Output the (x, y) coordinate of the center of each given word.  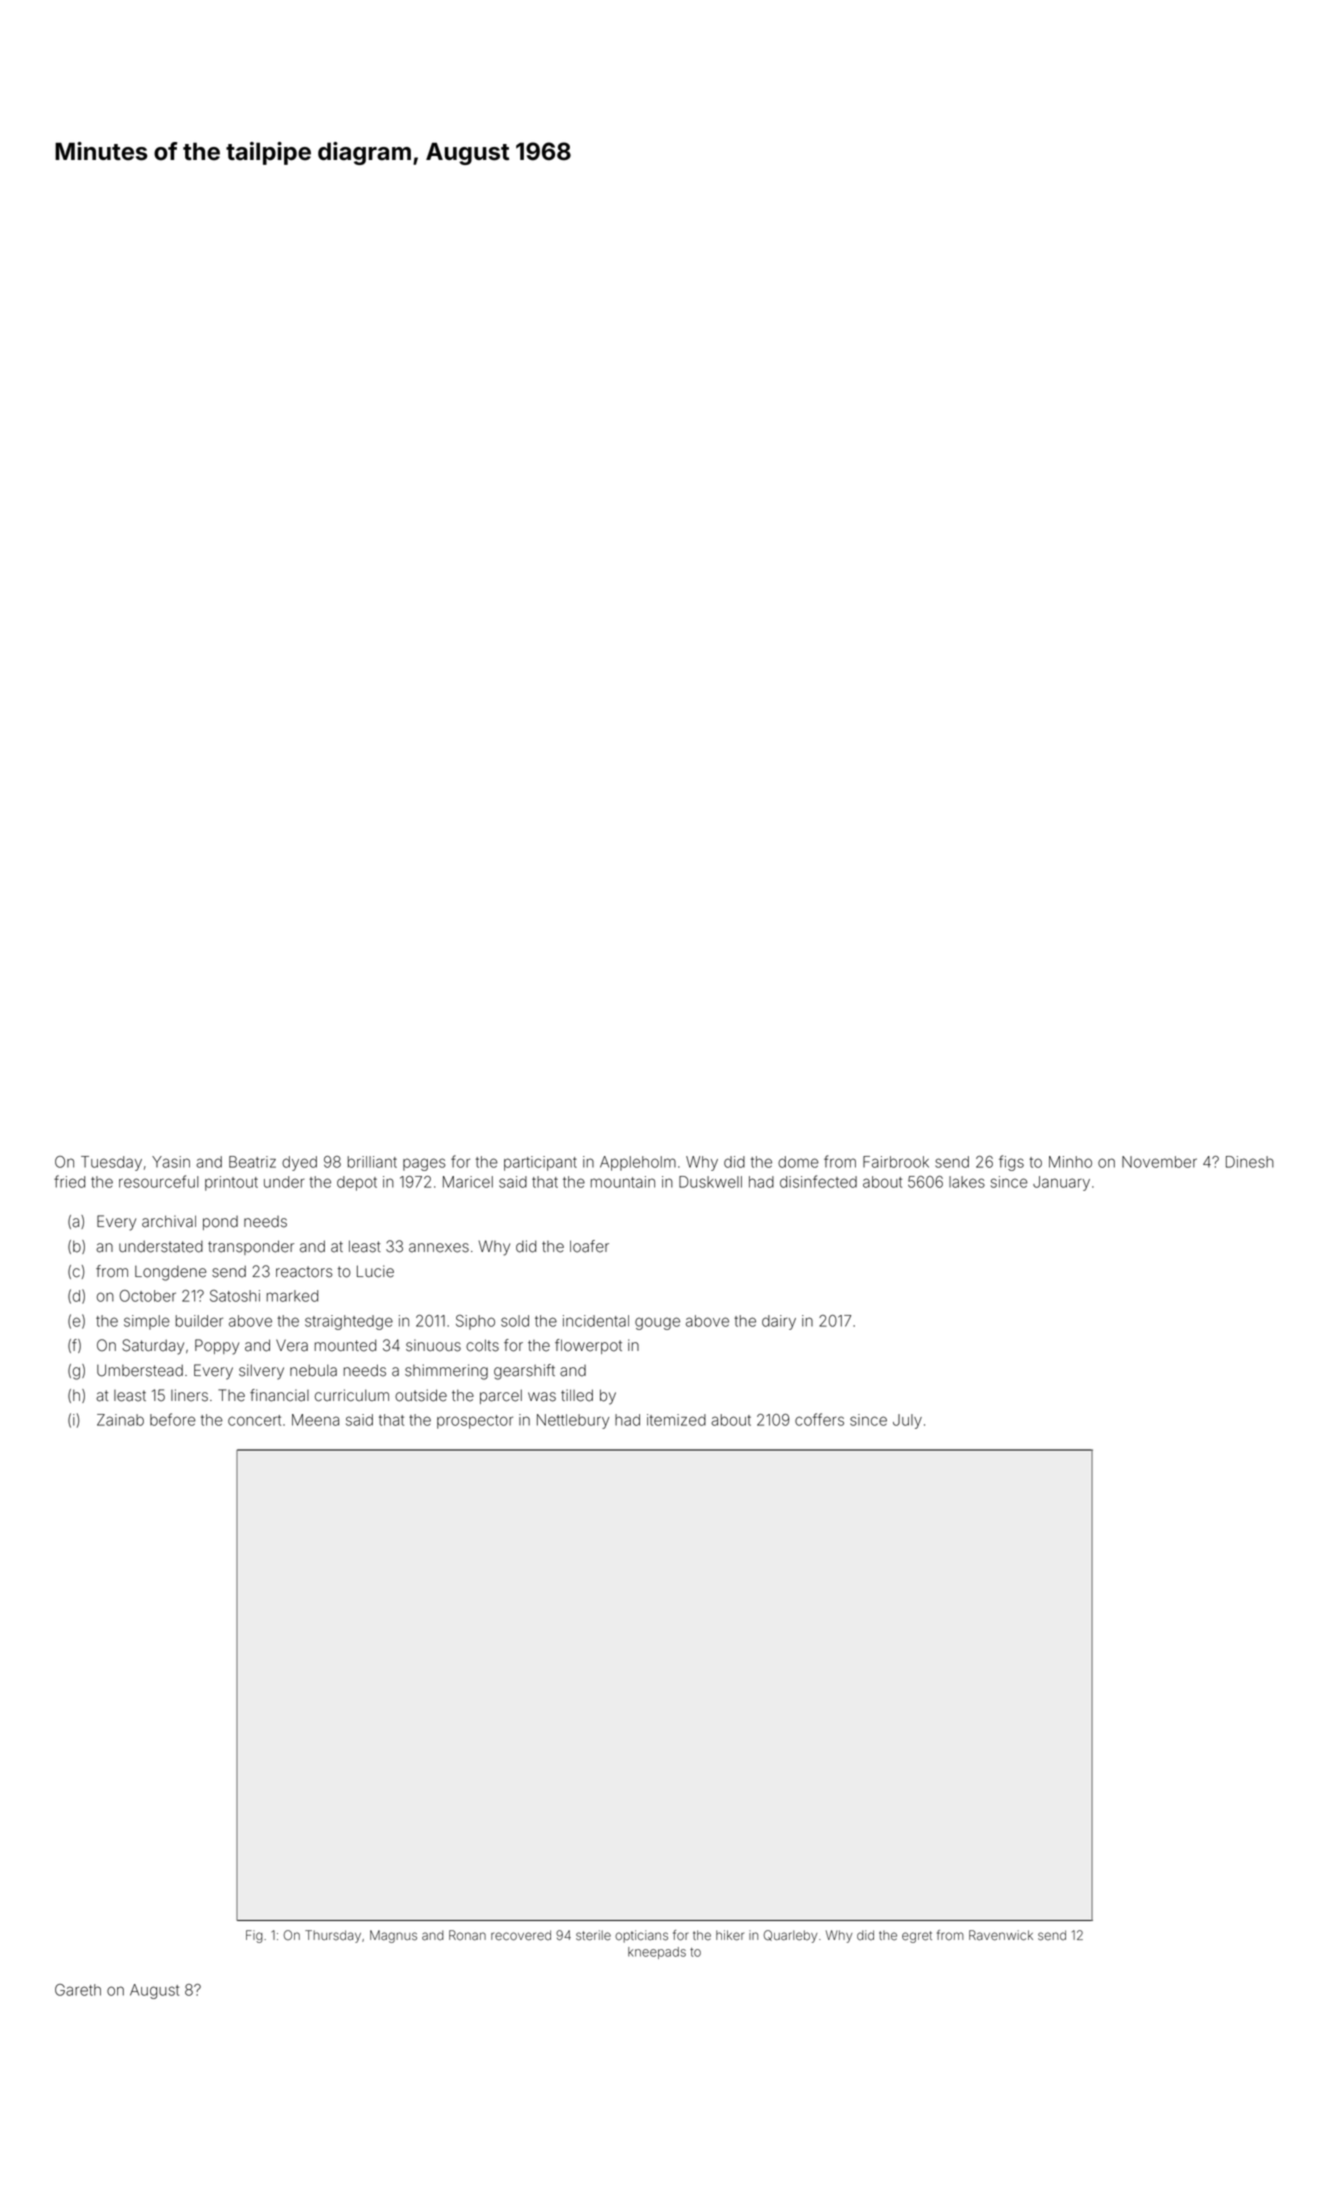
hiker (730, 1935)
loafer (589, 1246)
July (907, 1421)
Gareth (78, 1990)
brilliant (372, 1162)
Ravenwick (1001, 1935)
